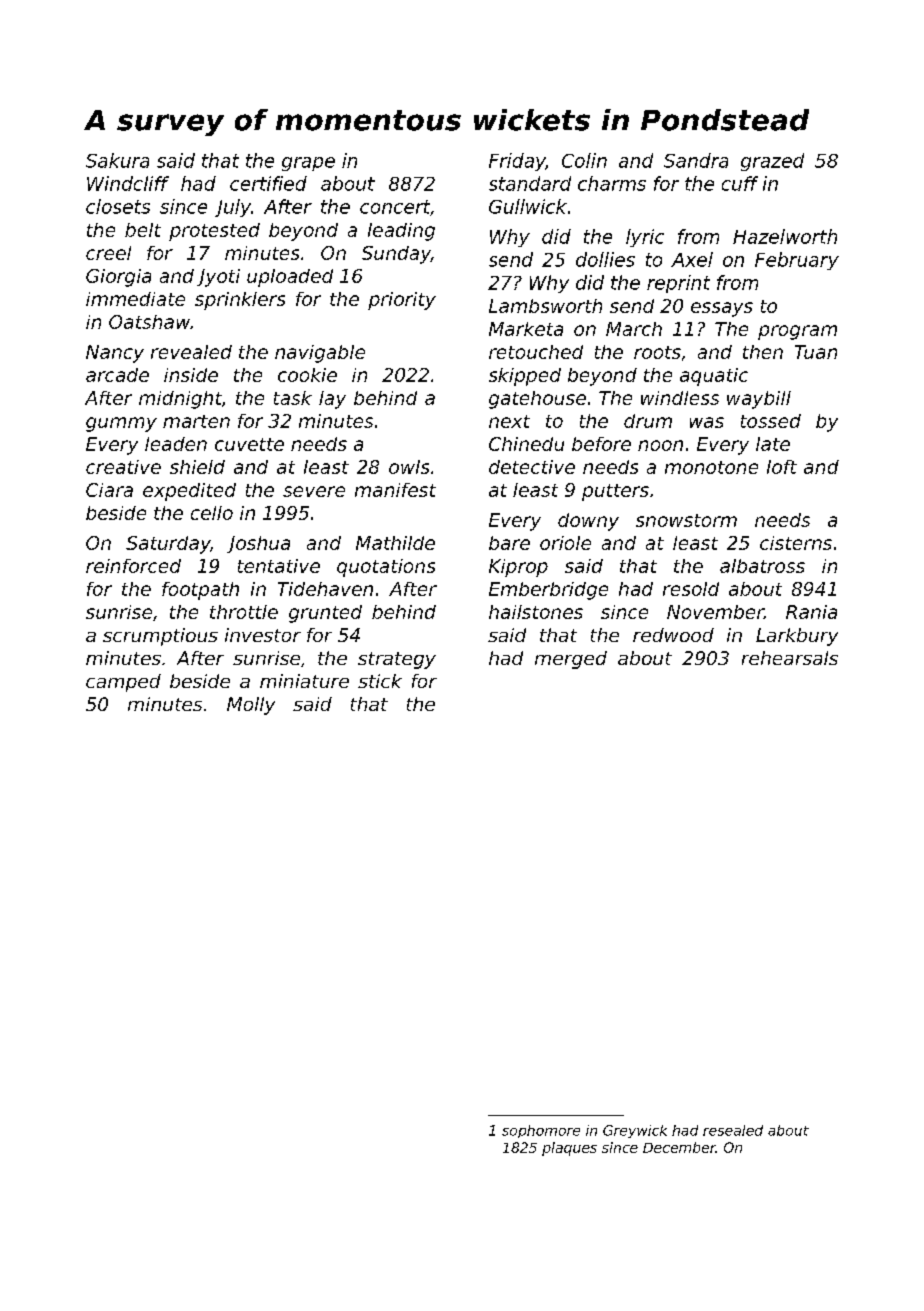  What do you see at coordinates (763, 352) in the page?
I see `then` at bounding box center [763, 352].
